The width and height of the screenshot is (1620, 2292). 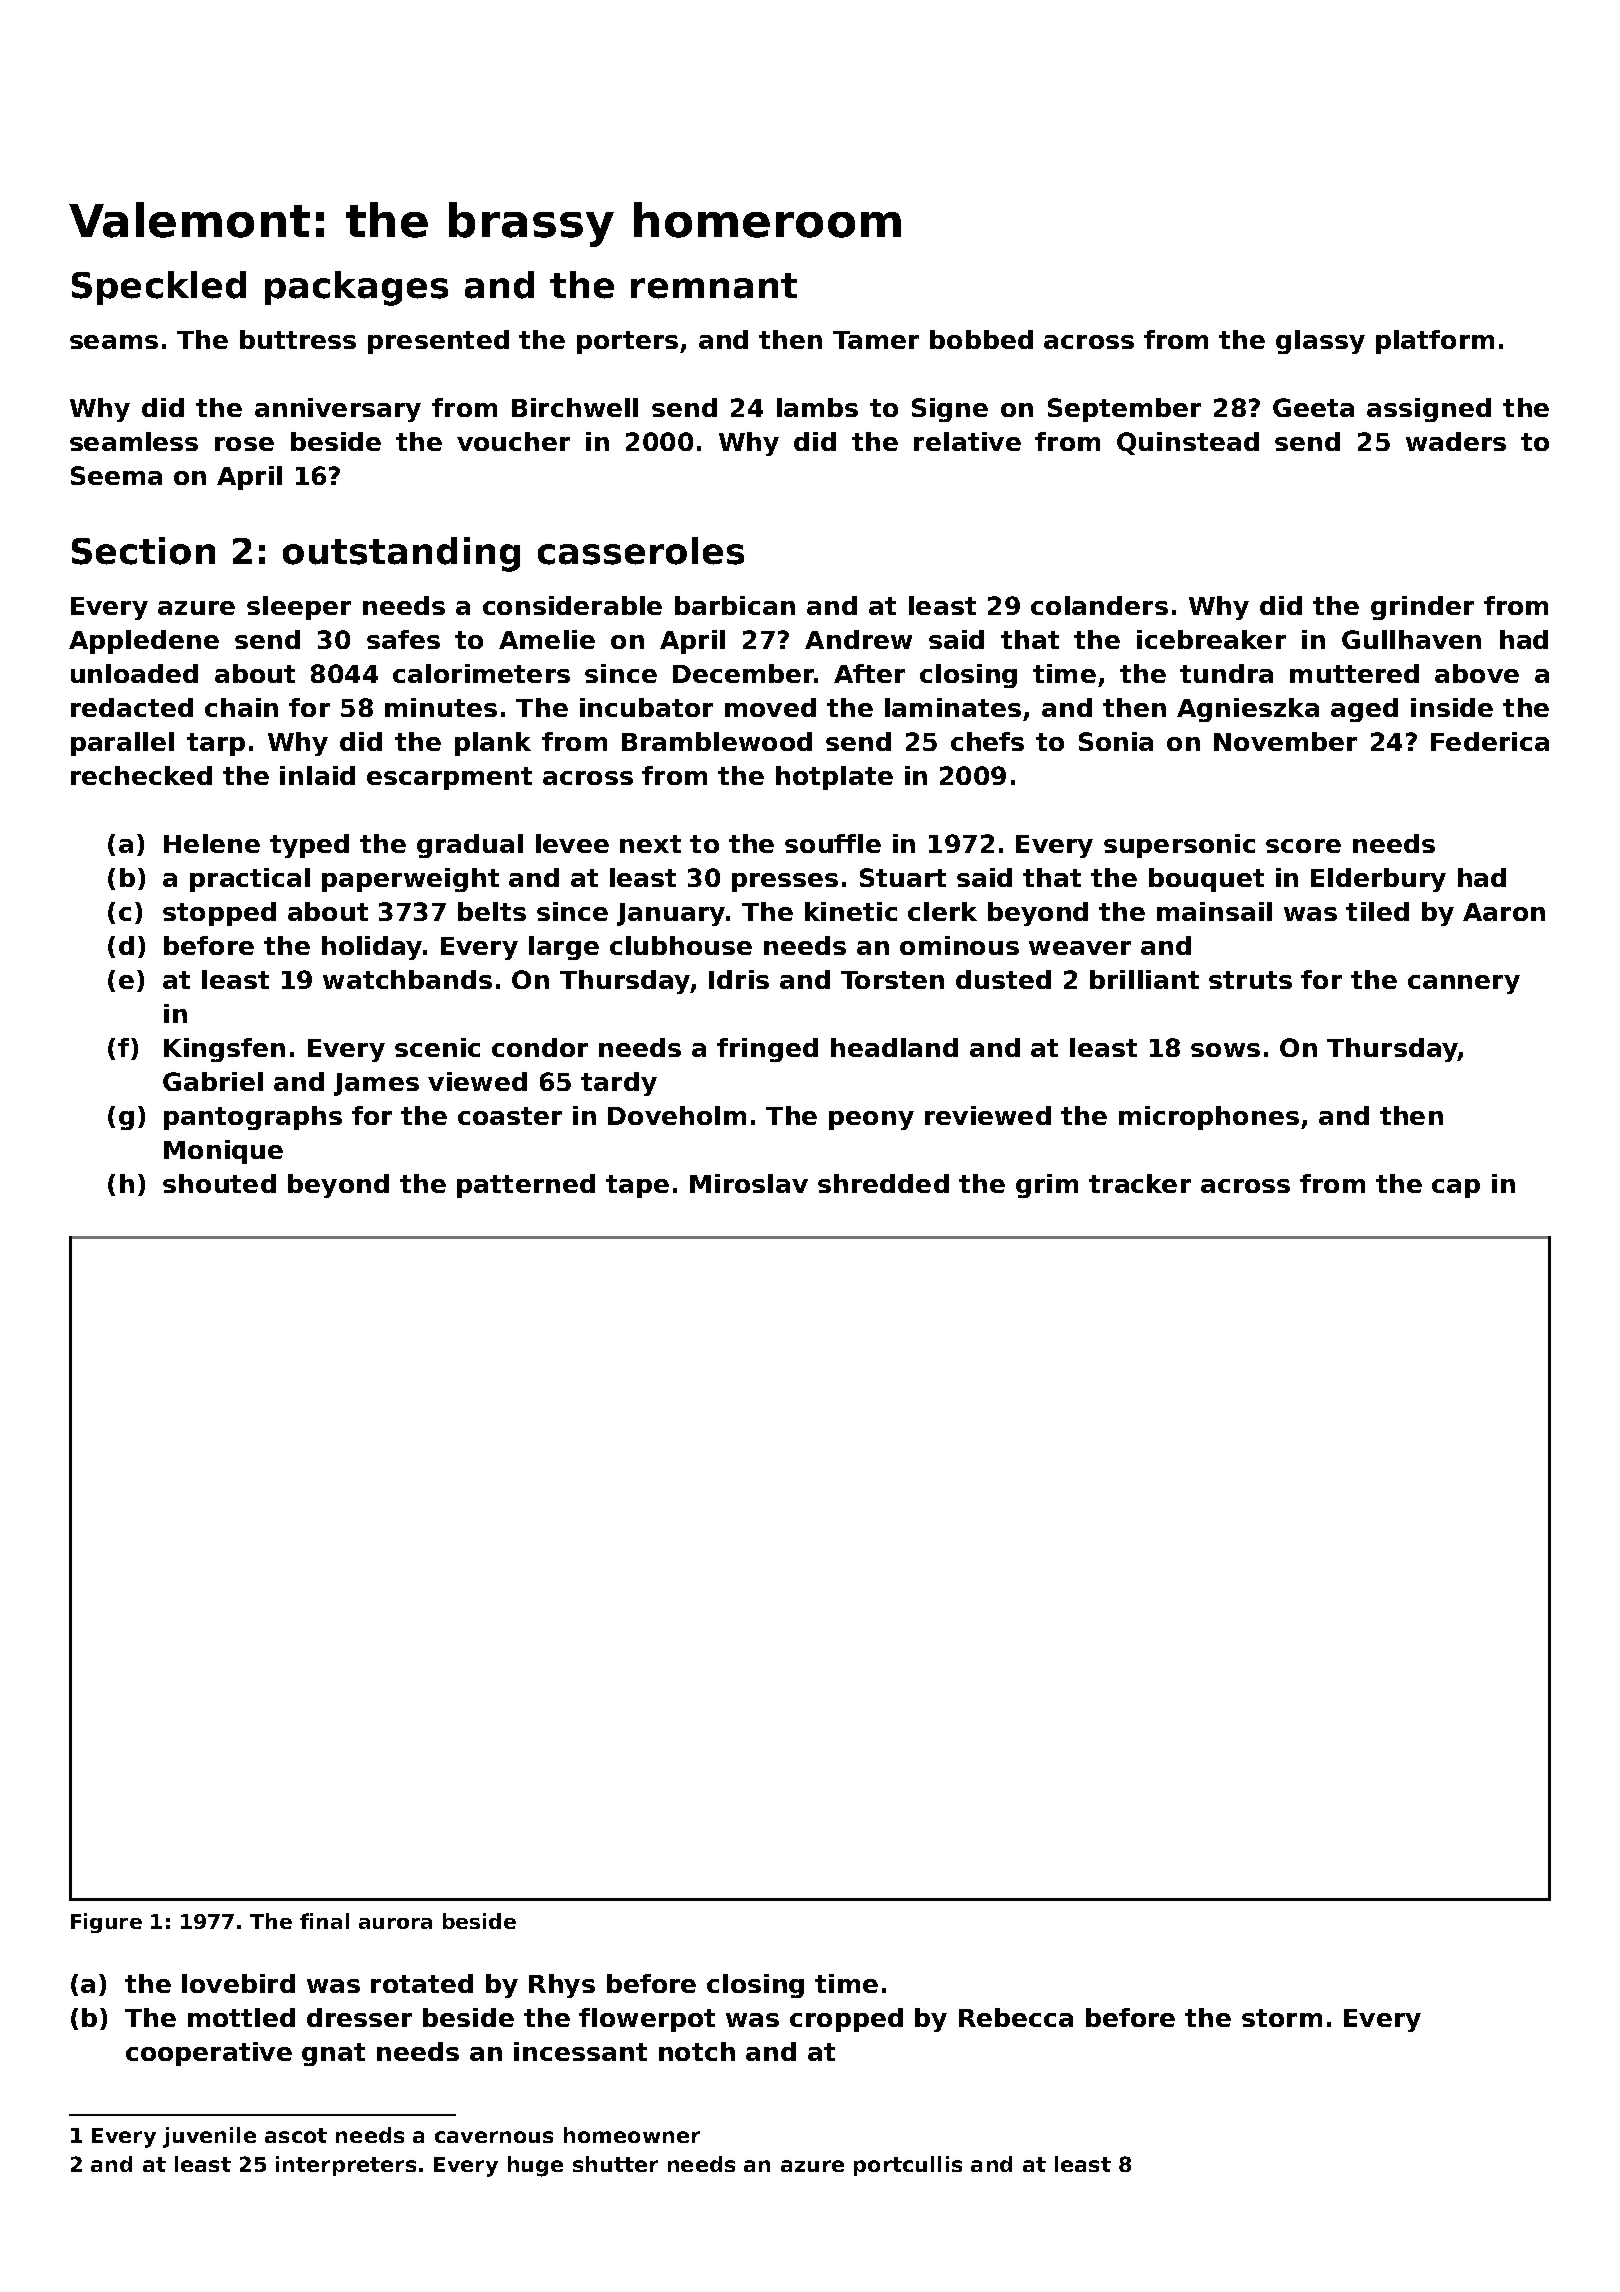 What do you see at coordinates (395, 1923) in the screenshot?
I see `aurora` at bounding box center [395, 1923].
